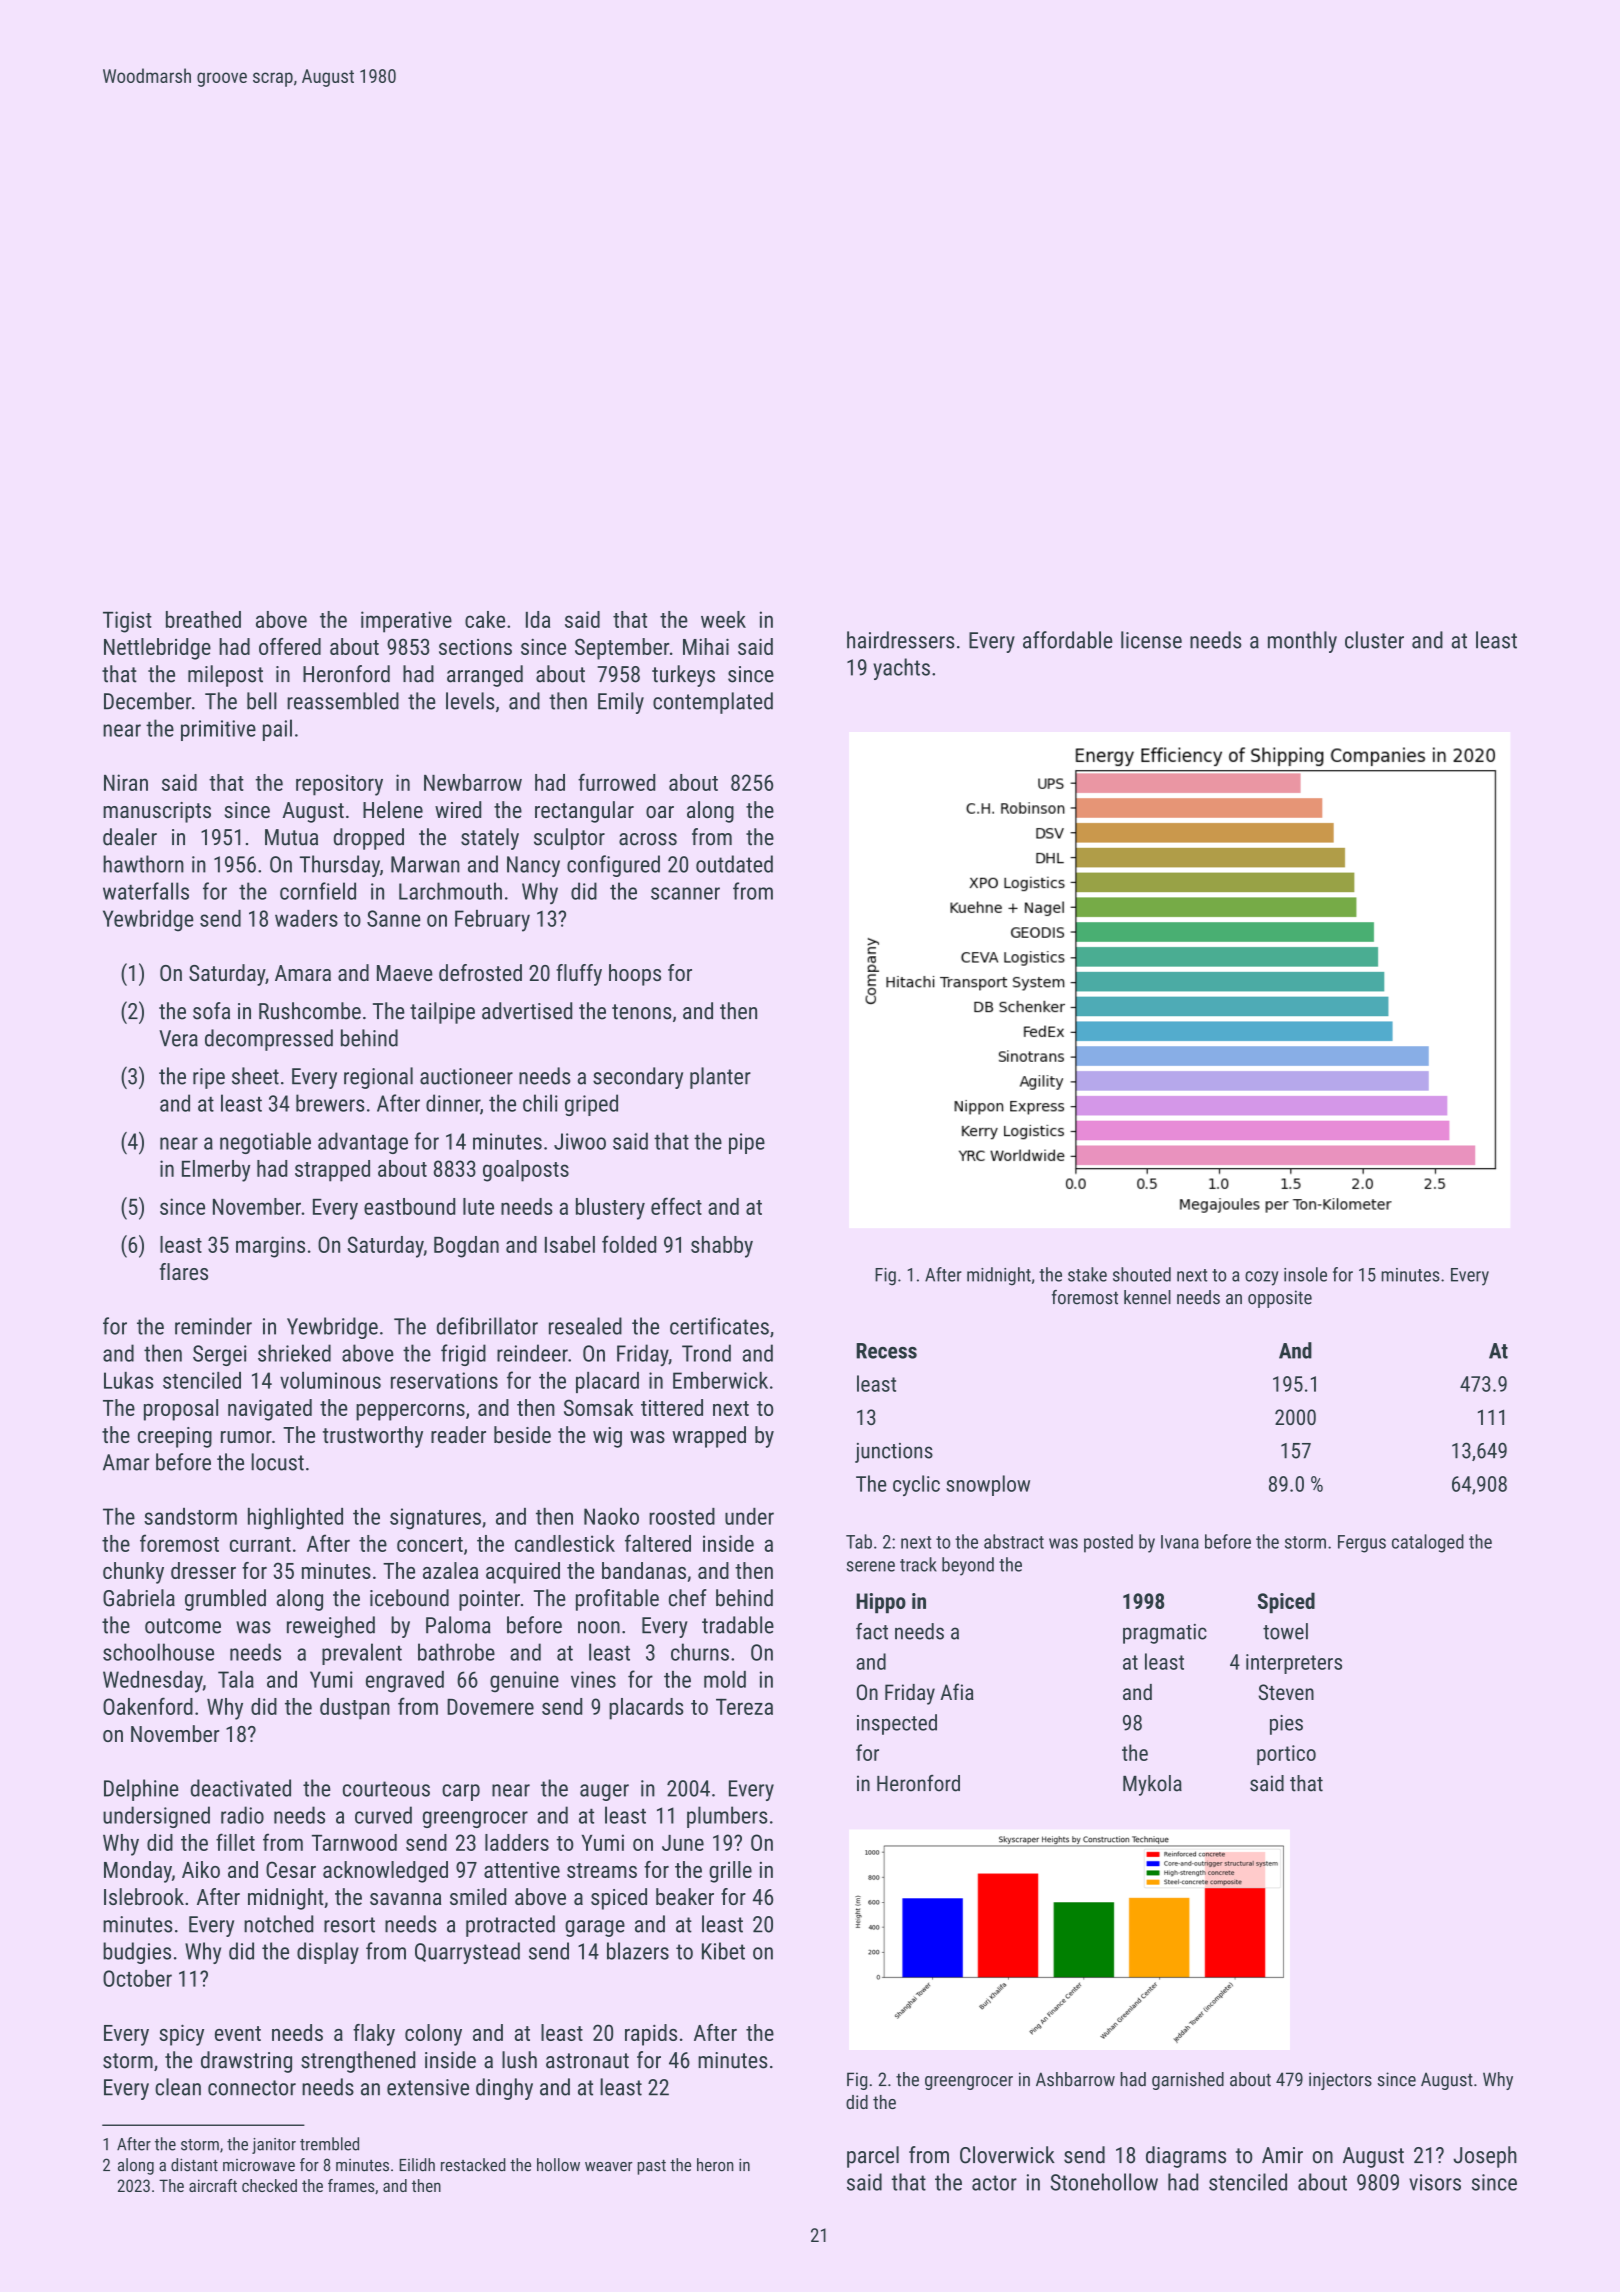 This screenshot has width=1620, height=2292. I want to click on shouted, so click(1142, 1274).
